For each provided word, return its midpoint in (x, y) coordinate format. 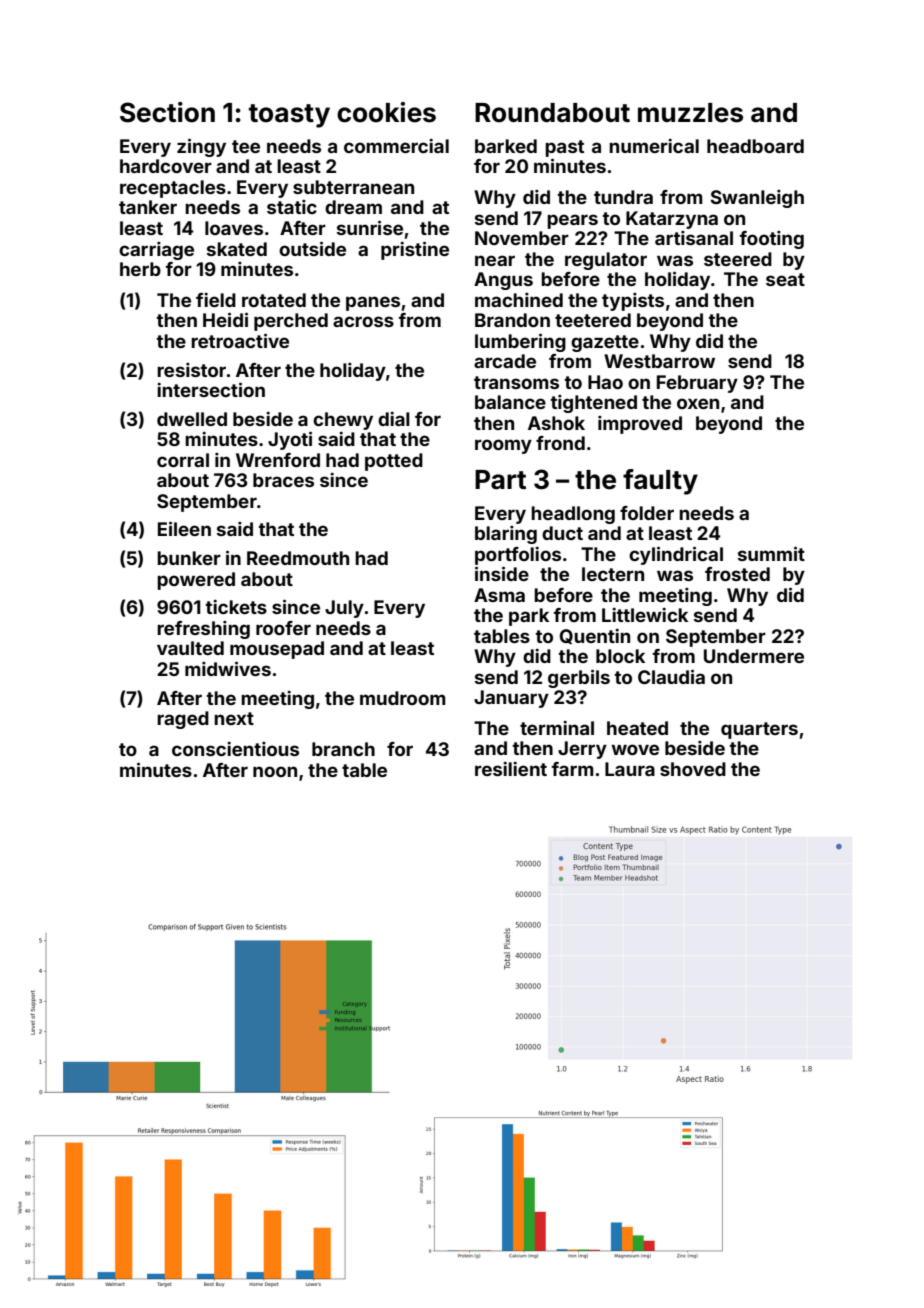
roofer (283, 628)
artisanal (694, 238)
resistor (191, 370)
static (292, 207)
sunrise (370, 227)
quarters (759, 730)
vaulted (190, 648)
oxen (698, 403)
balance (510, 402)
